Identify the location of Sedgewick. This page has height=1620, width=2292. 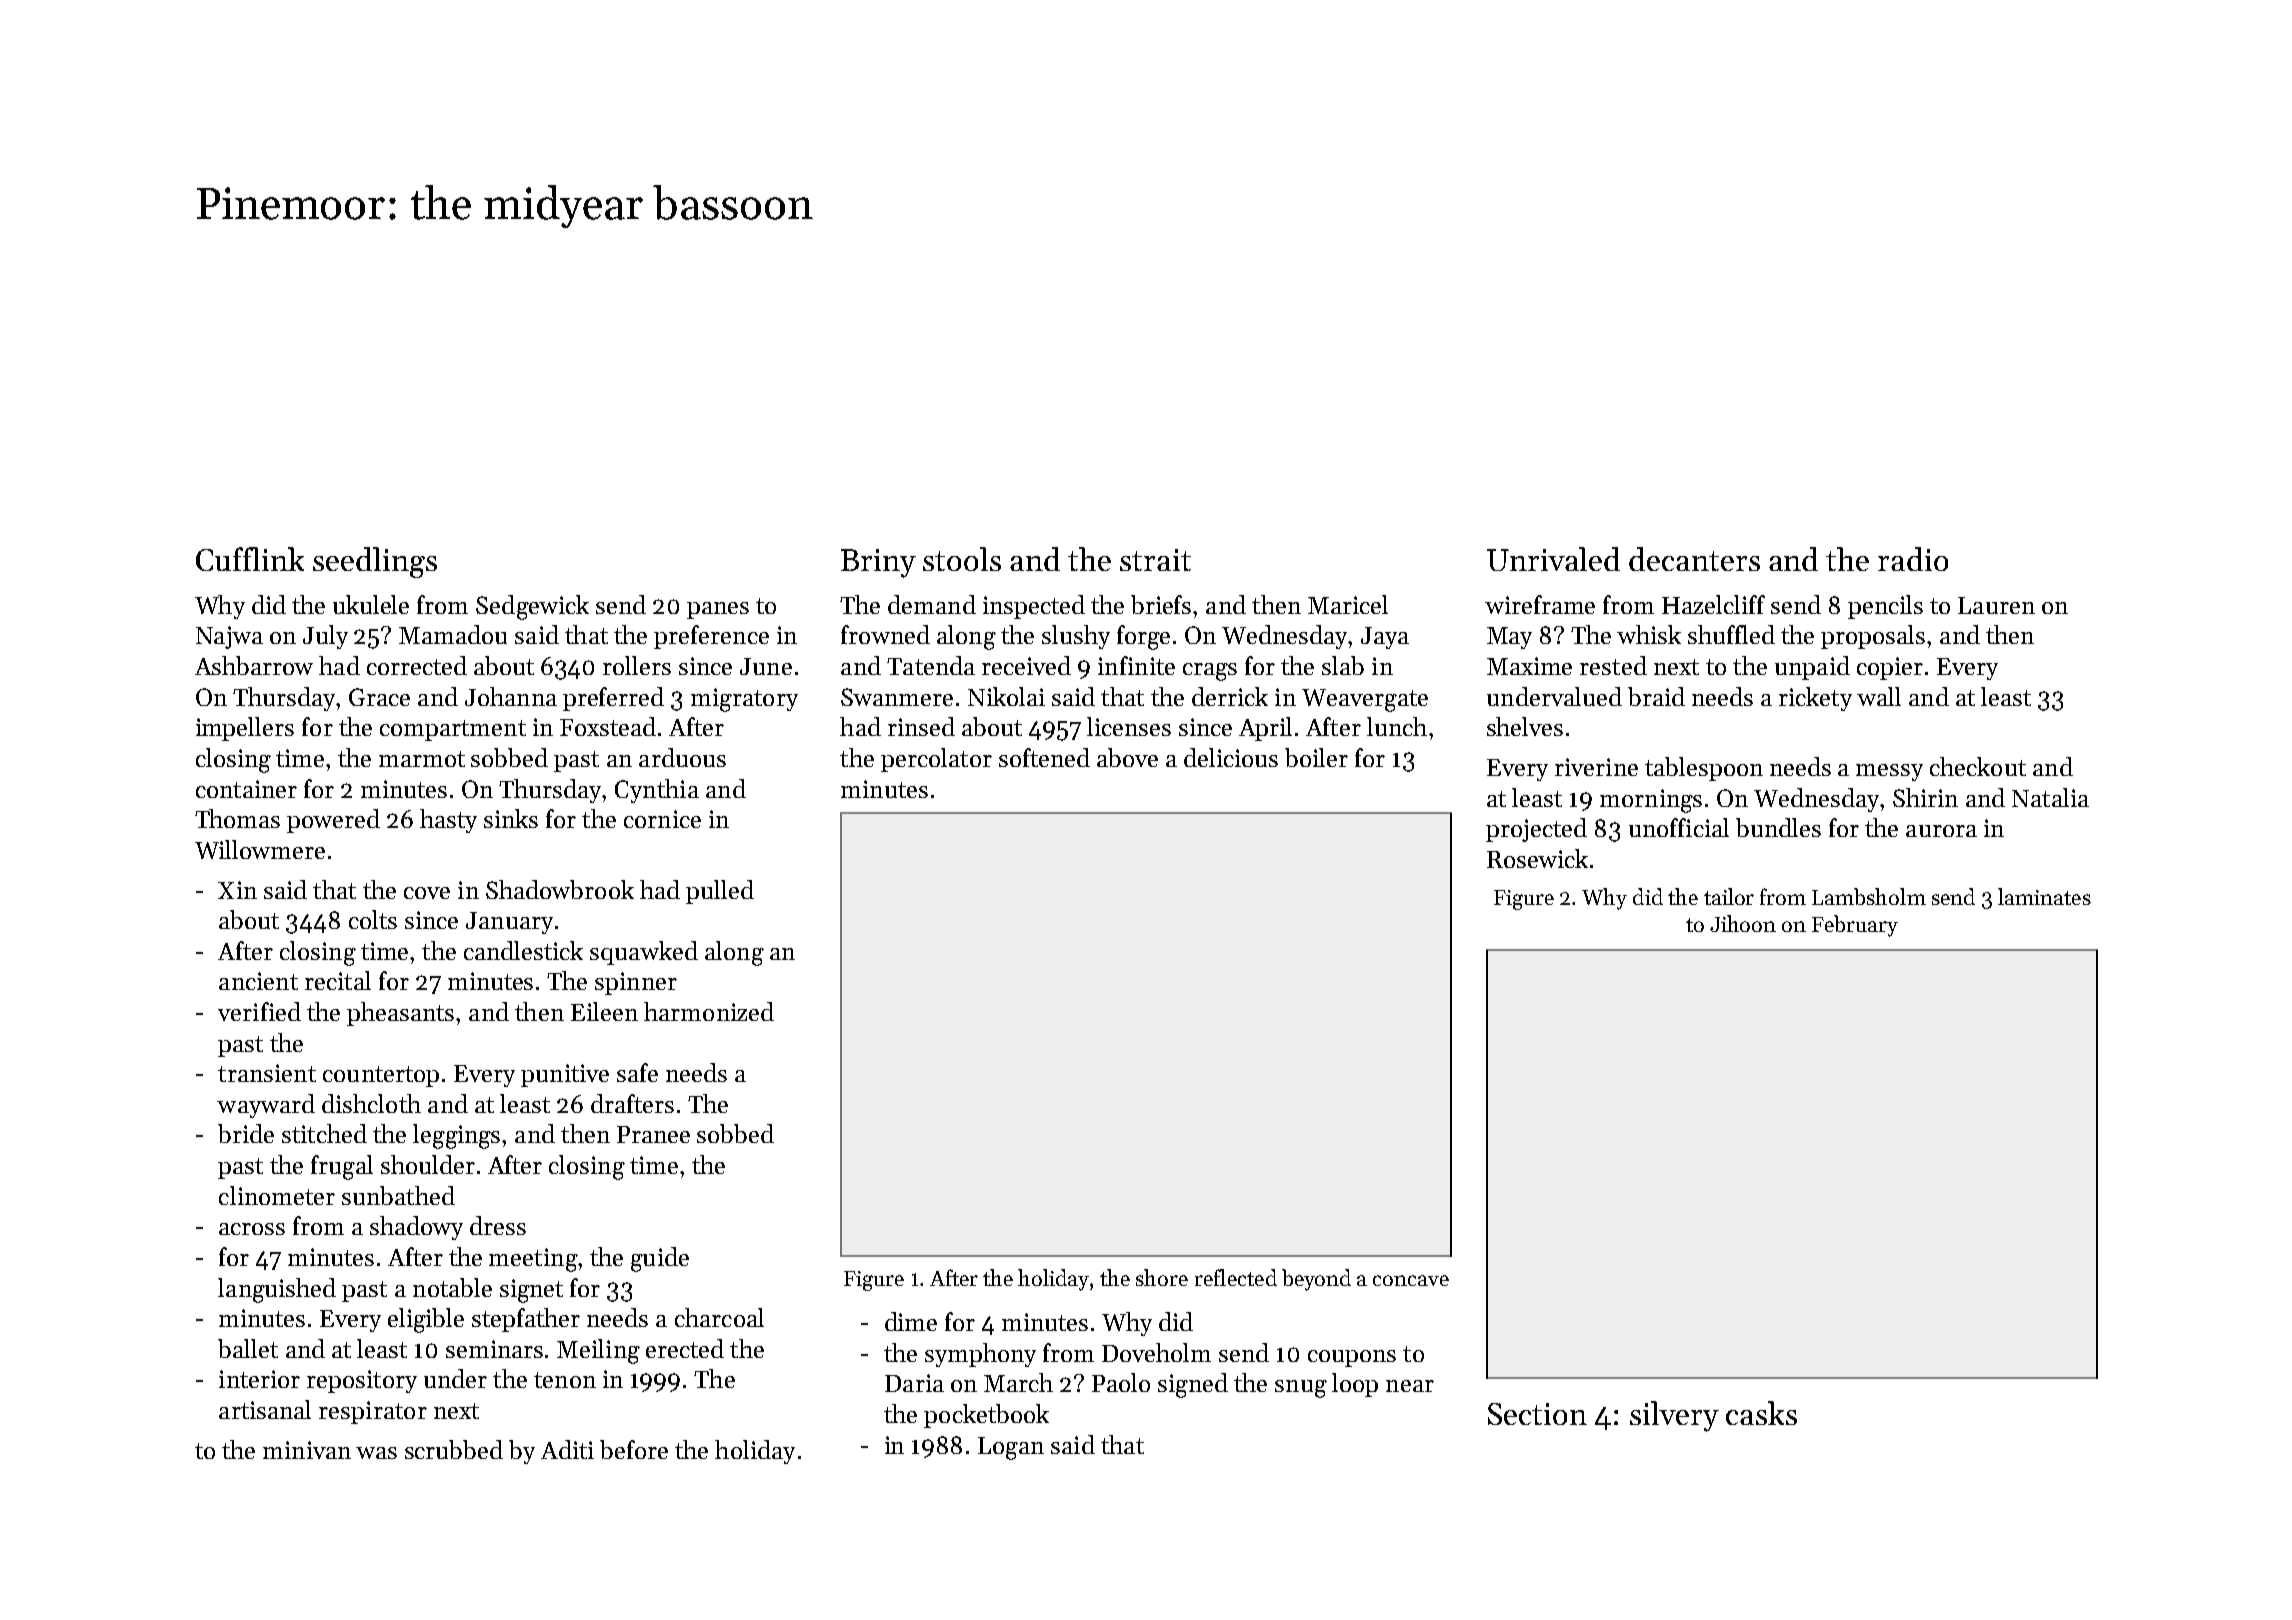
(532, 607).
